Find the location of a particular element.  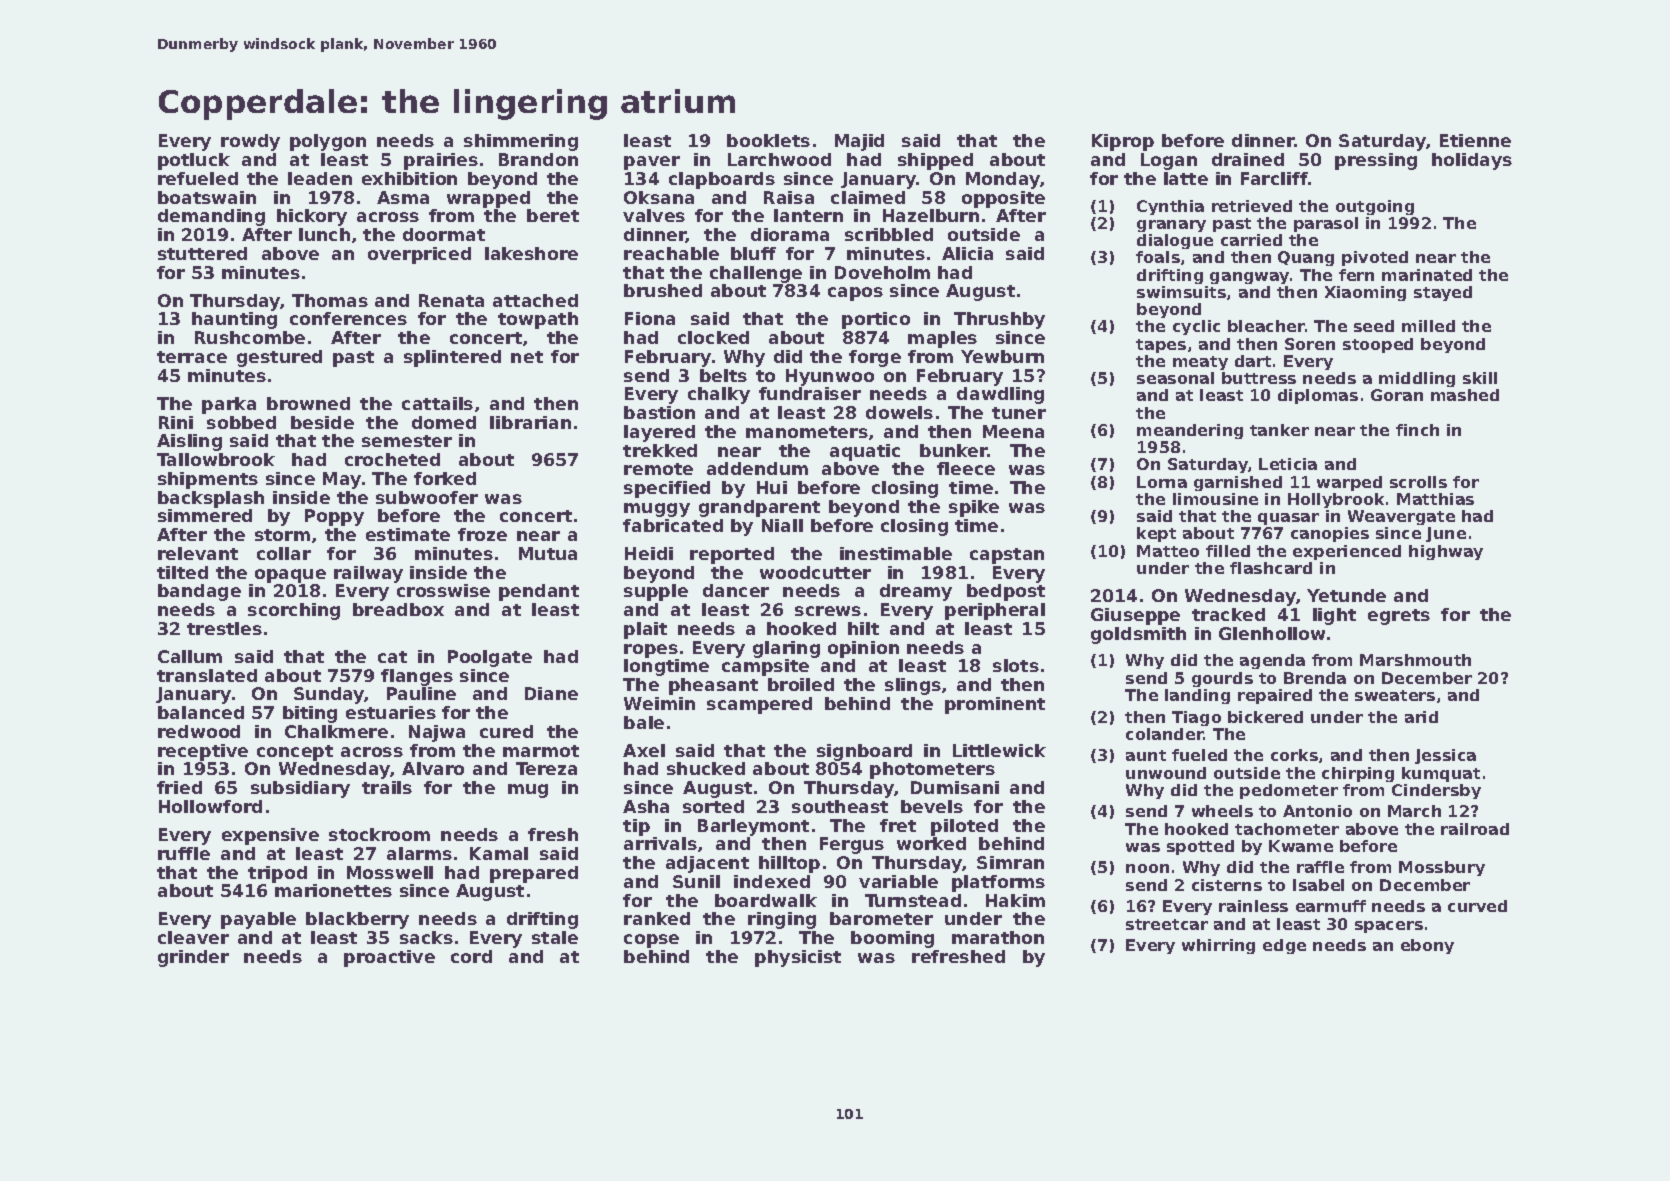

mashed is located at coordinates (1465, 395).
